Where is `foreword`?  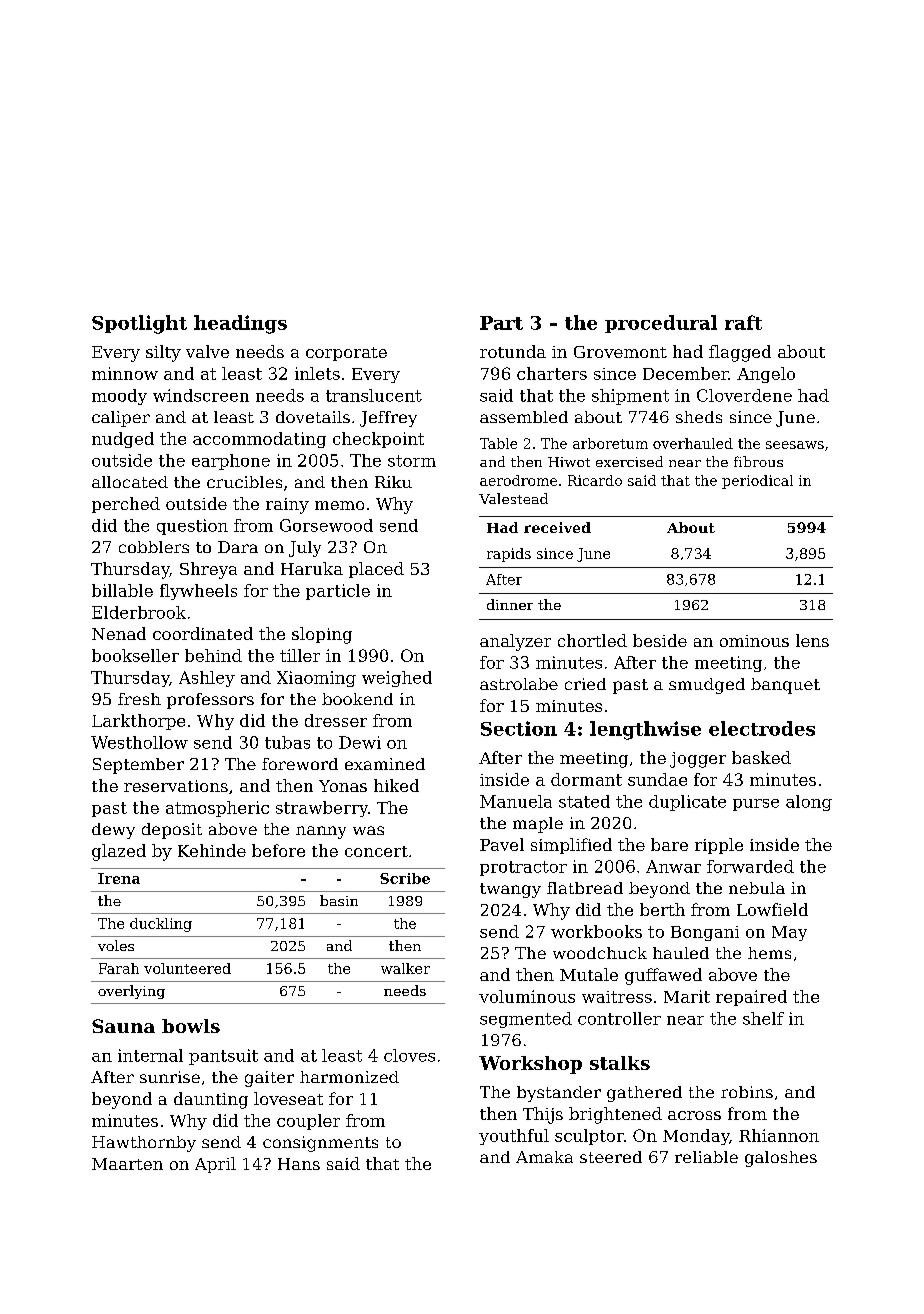
foreword is located at coordinates (300, 764).
